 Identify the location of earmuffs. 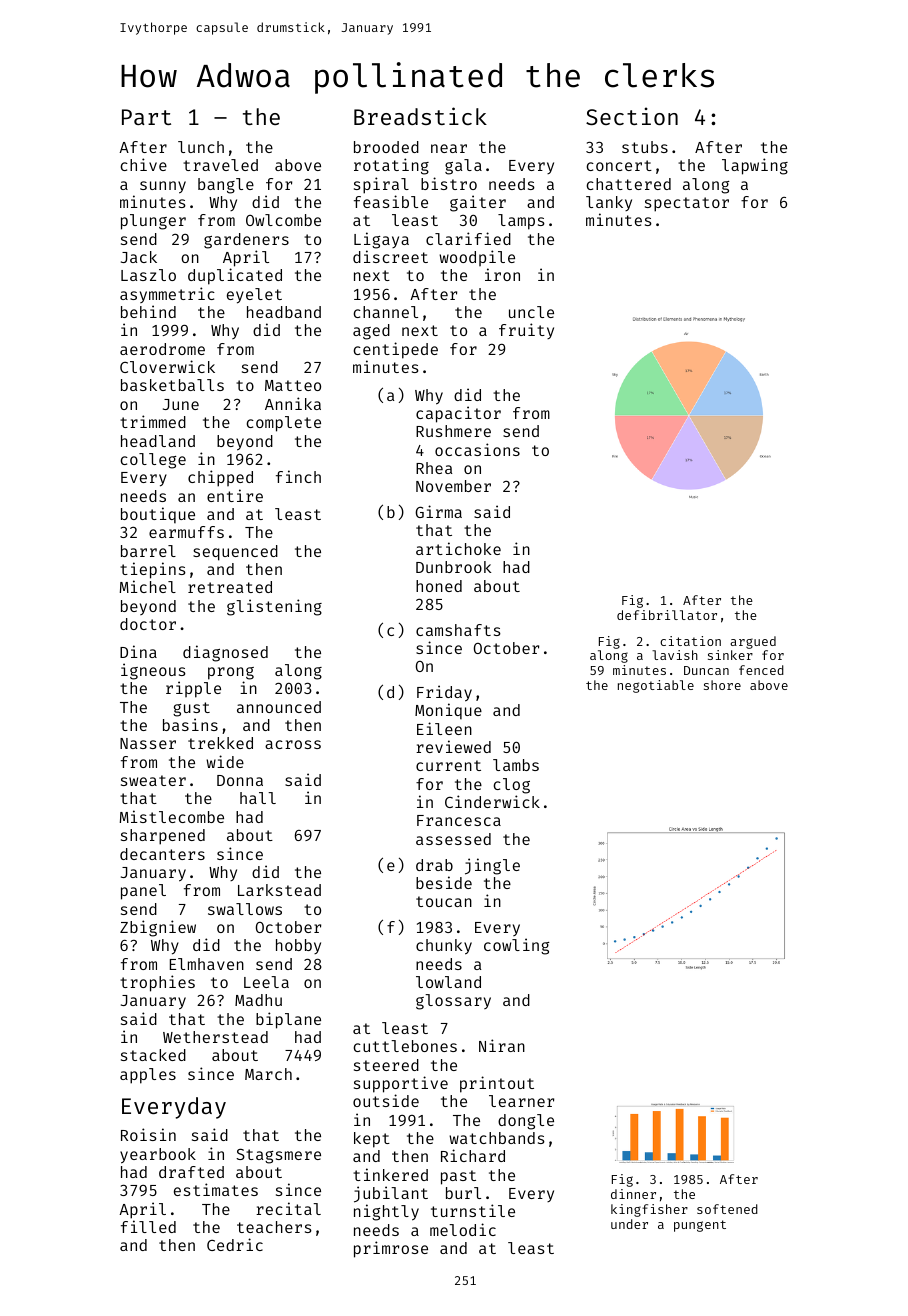
(186, 532).
